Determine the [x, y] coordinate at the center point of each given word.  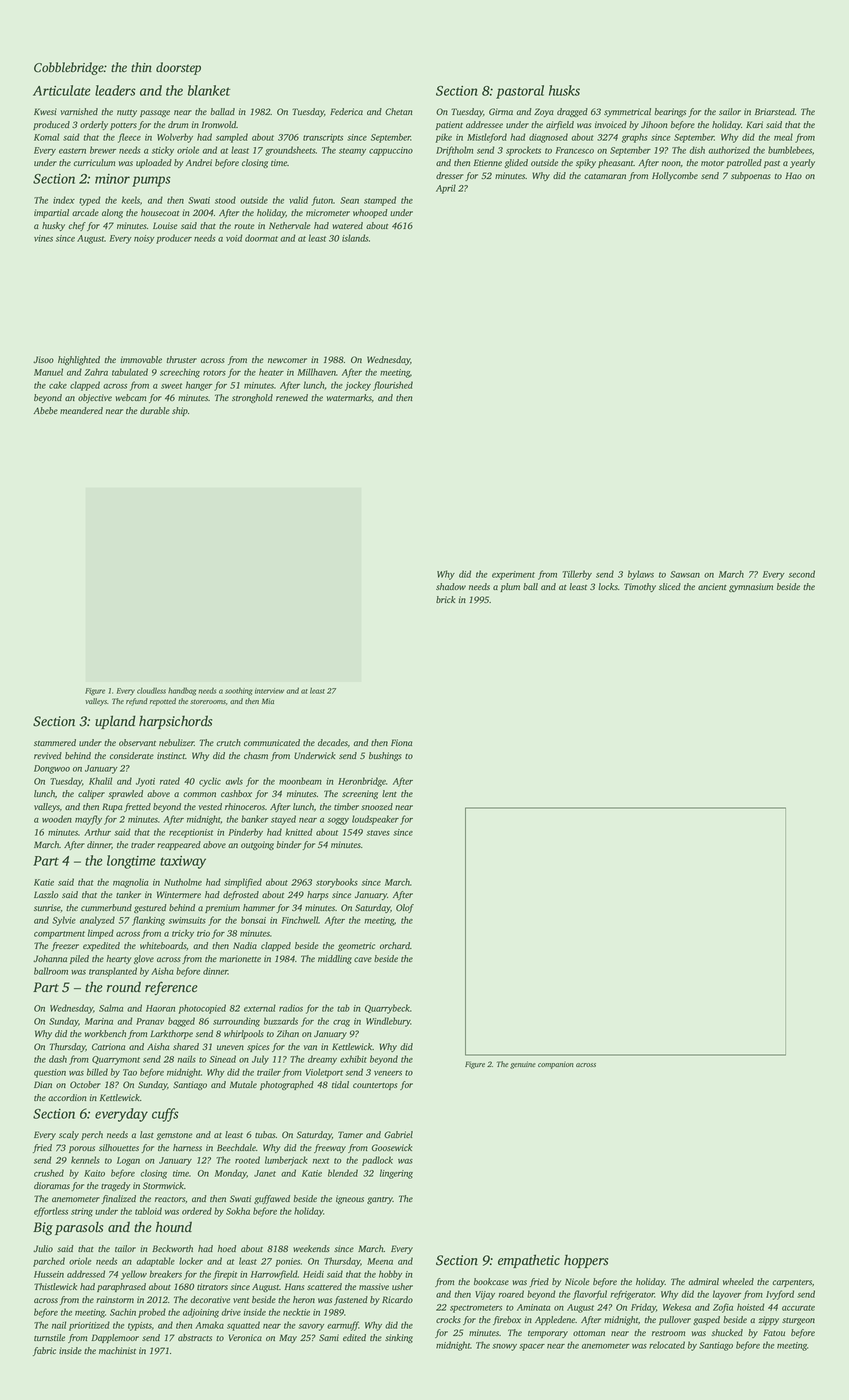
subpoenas [751, 176]
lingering [396, 1174]
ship [180, 411]
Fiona [401, 742]
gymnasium [751, 587]
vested [210, 806]
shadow [451, 586]
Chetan [399, 111]
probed [152, 1313]
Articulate [61, 90]
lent [389, 793]
